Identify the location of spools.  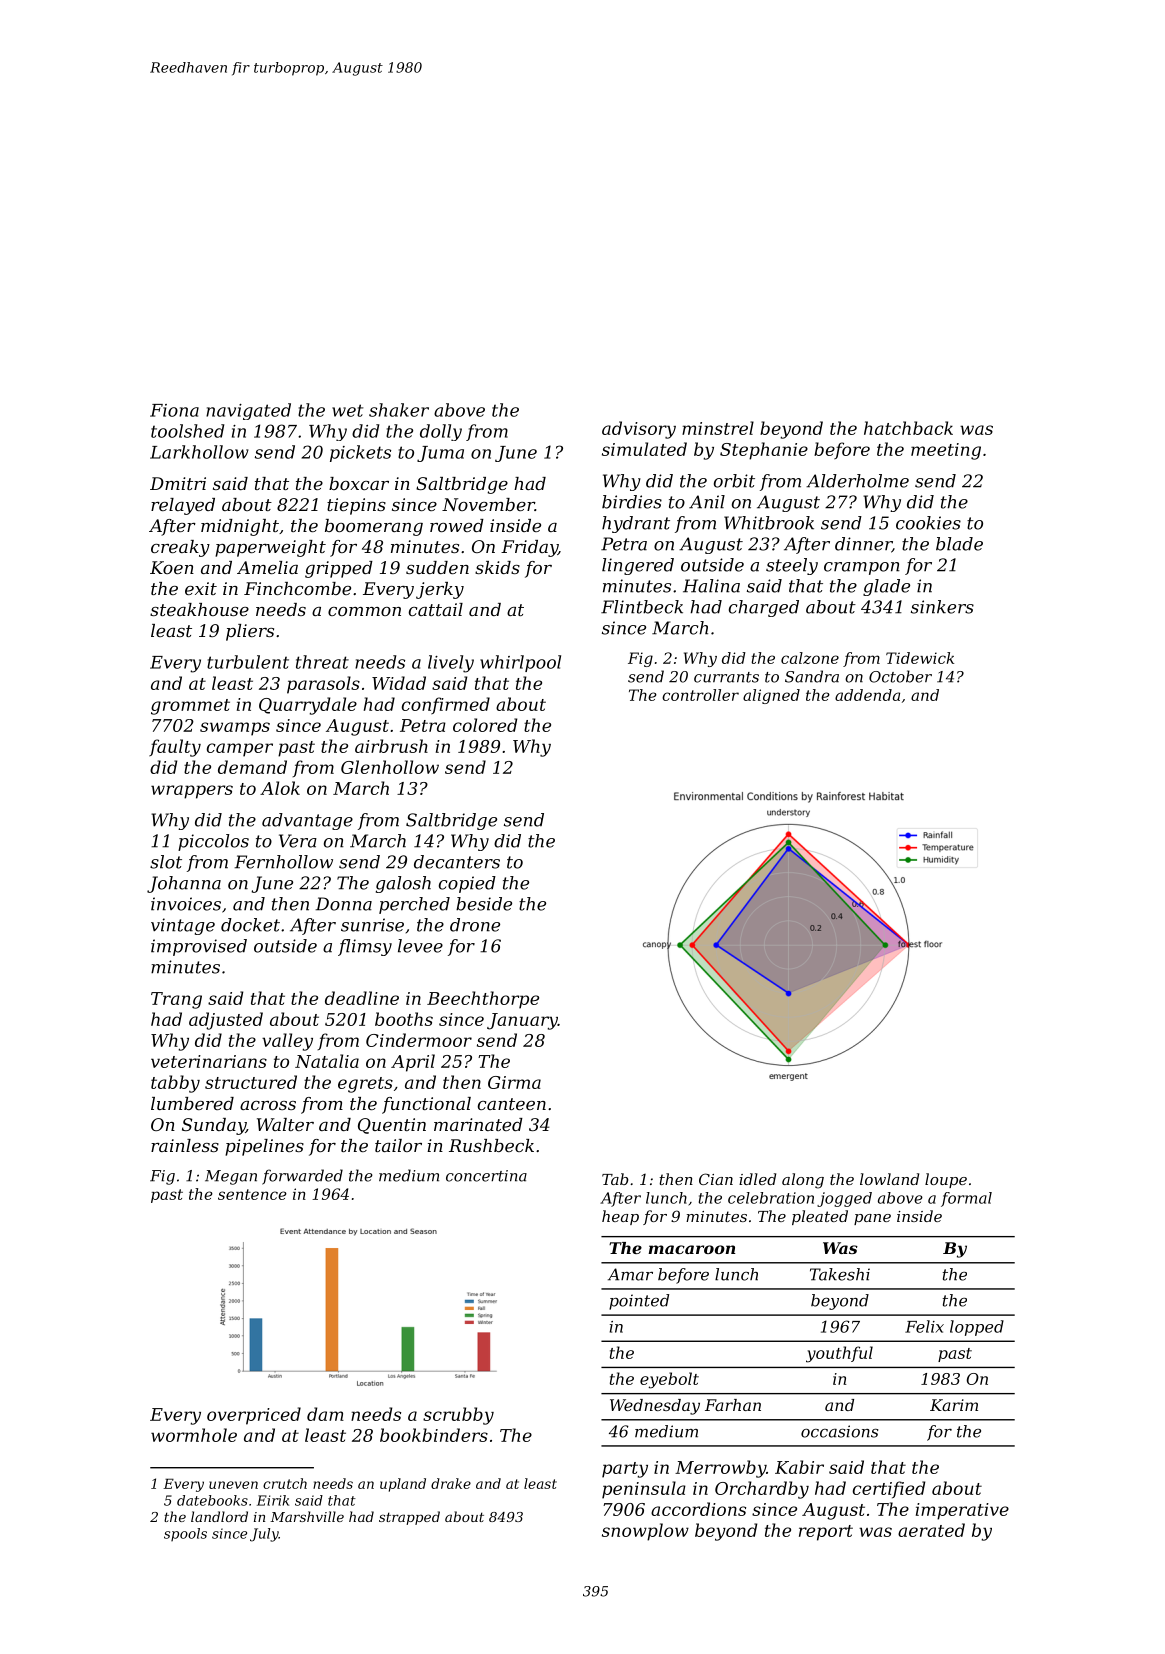
(185, 1534).
